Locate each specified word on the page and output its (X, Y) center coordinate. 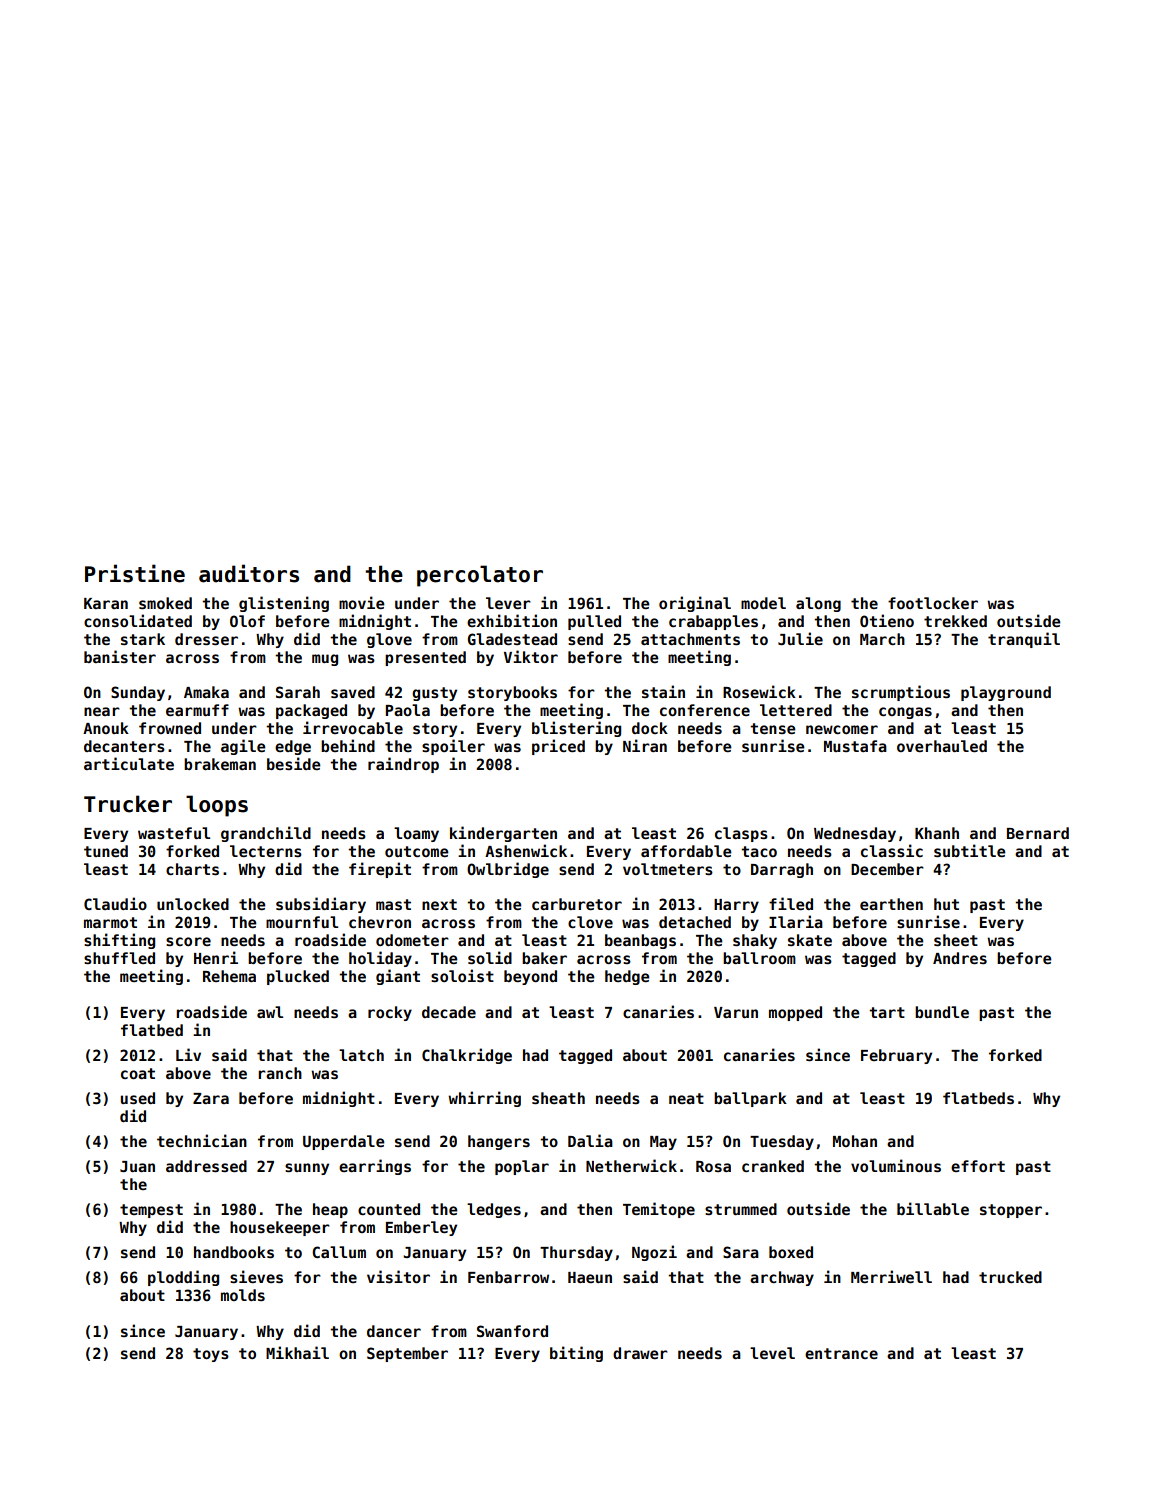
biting (576, 1354)
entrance (841, 1353)
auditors (249, 573)
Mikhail (297, 1352)
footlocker (933, 603)
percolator (480, 576)
